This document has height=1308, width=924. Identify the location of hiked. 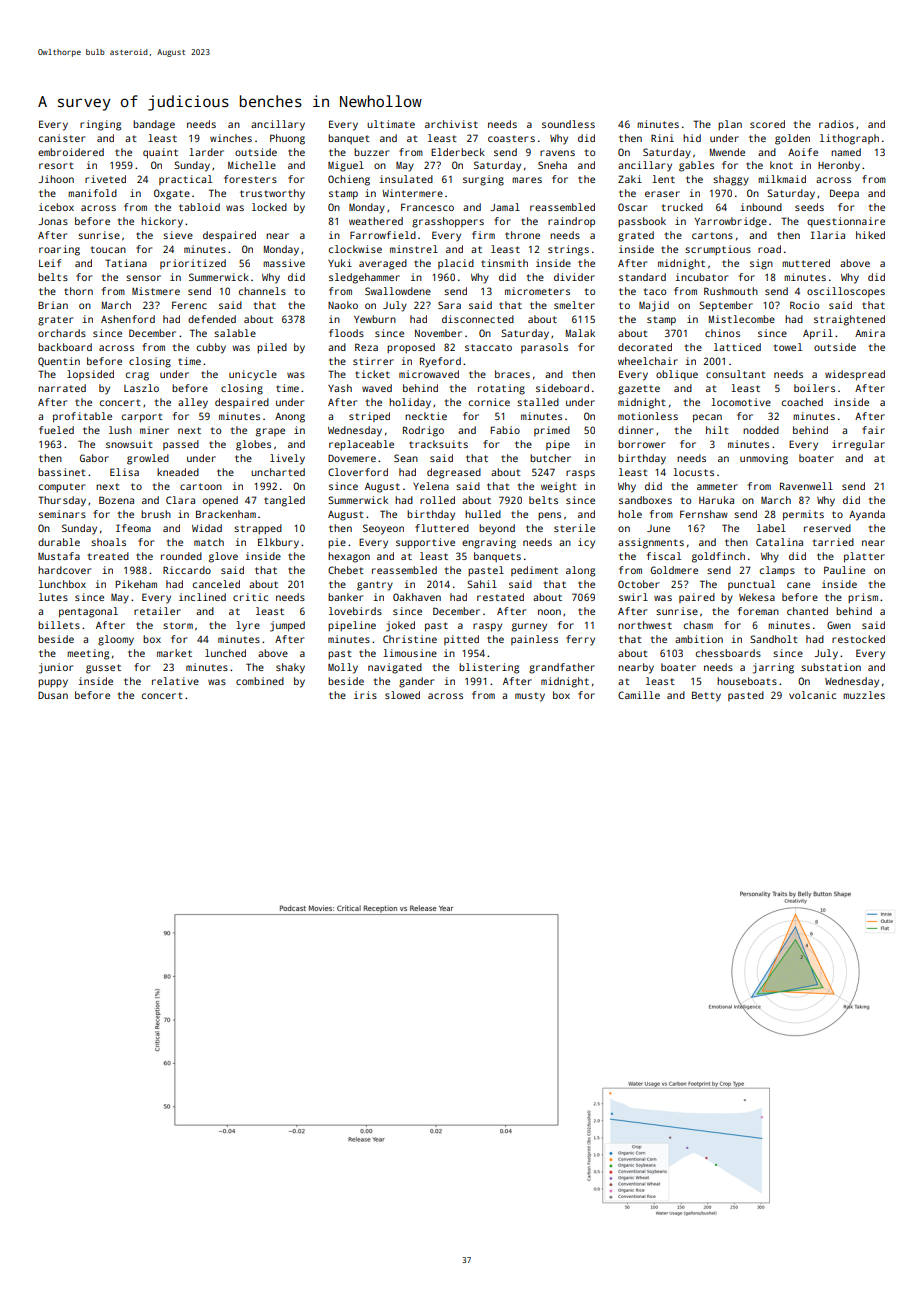
(870, 235).
